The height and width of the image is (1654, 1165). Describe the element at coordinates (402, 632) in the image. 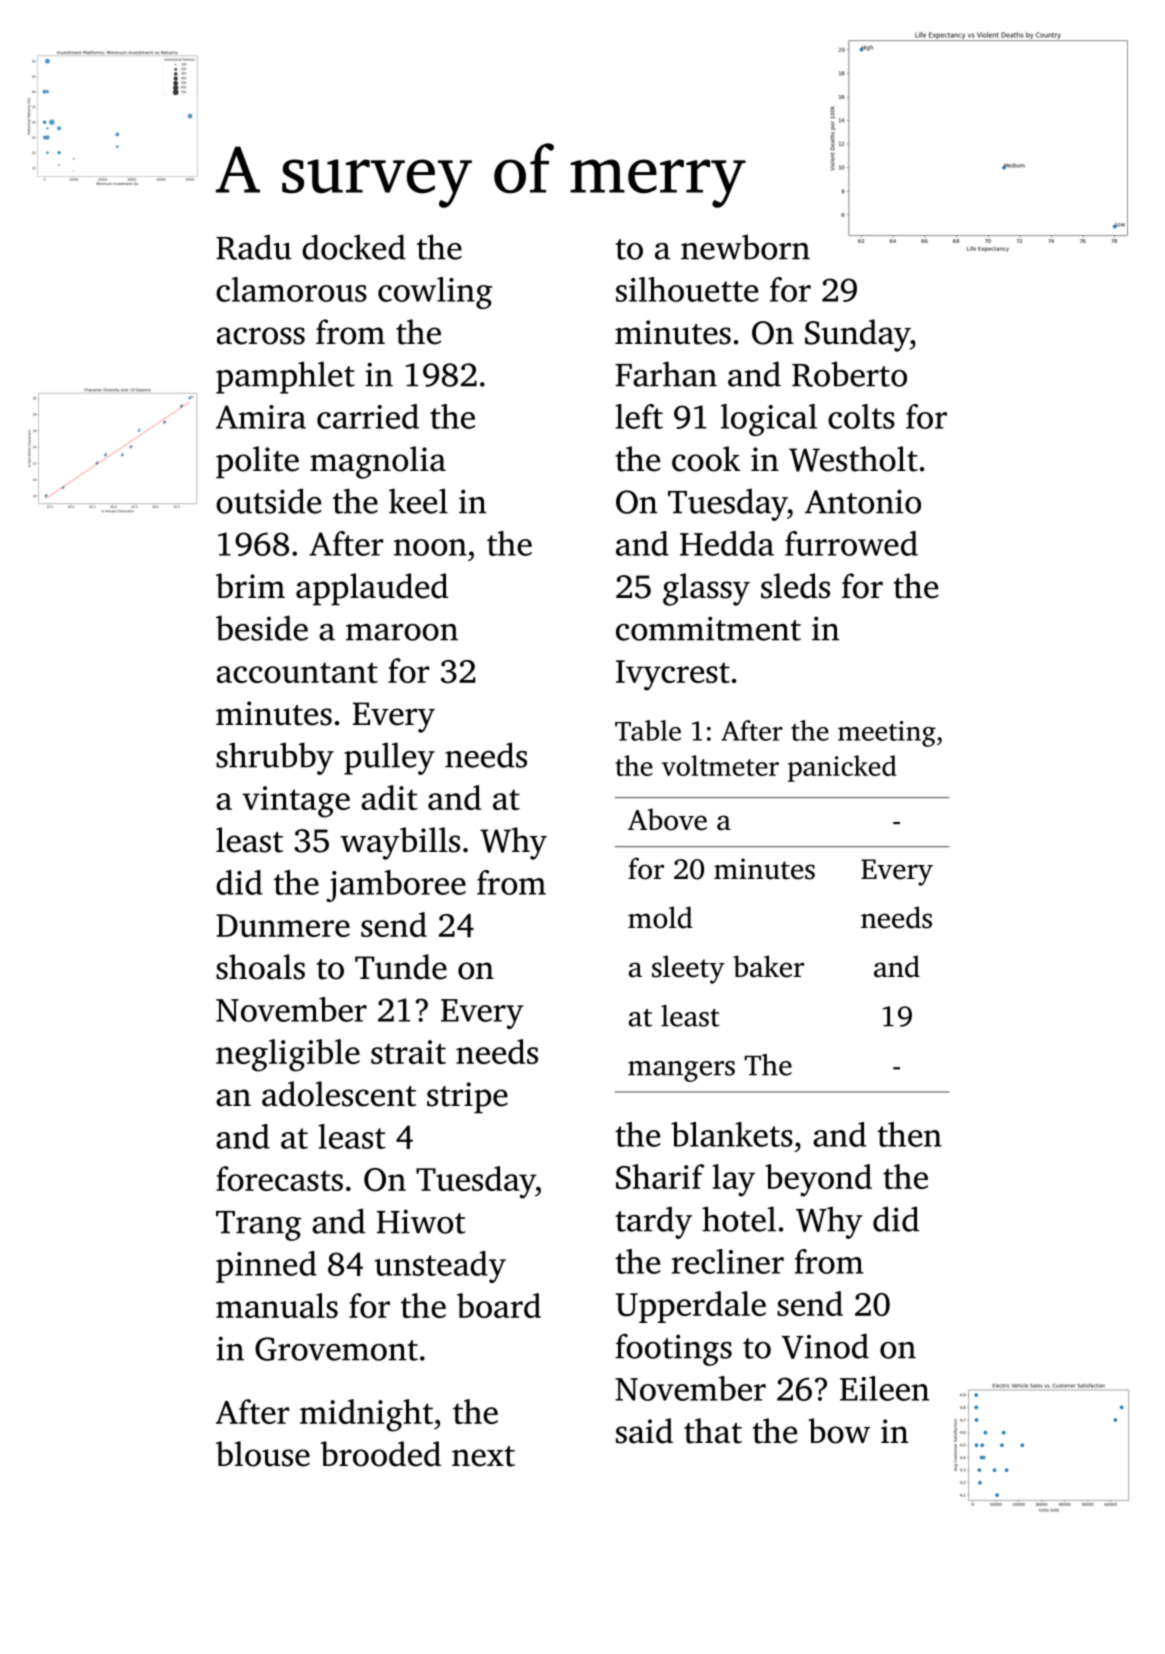

I see `maroon` at that location.
